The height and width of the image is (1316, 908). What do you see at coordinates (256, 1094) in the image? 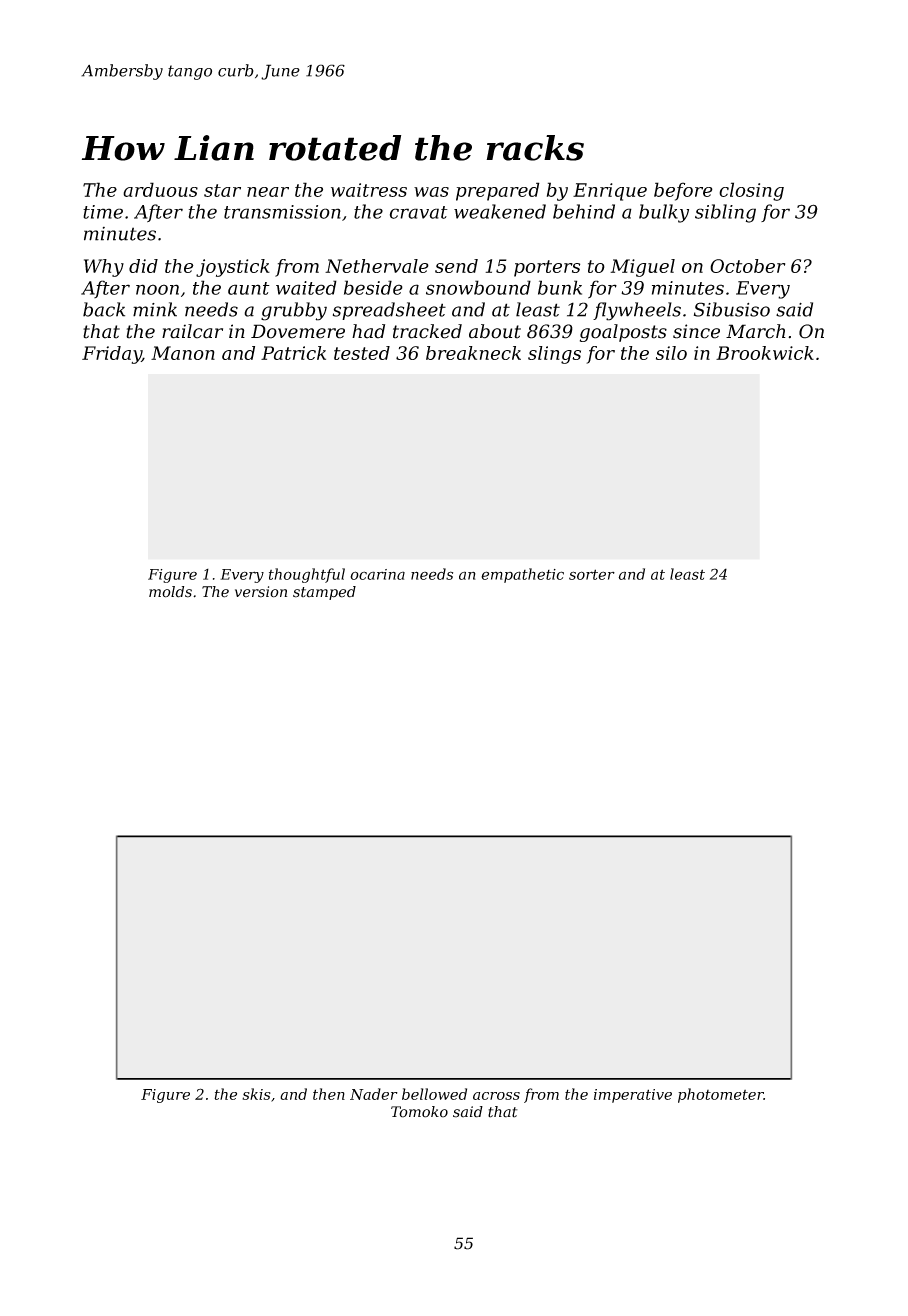
I see `skis` at bounding box center [256, 1094].
